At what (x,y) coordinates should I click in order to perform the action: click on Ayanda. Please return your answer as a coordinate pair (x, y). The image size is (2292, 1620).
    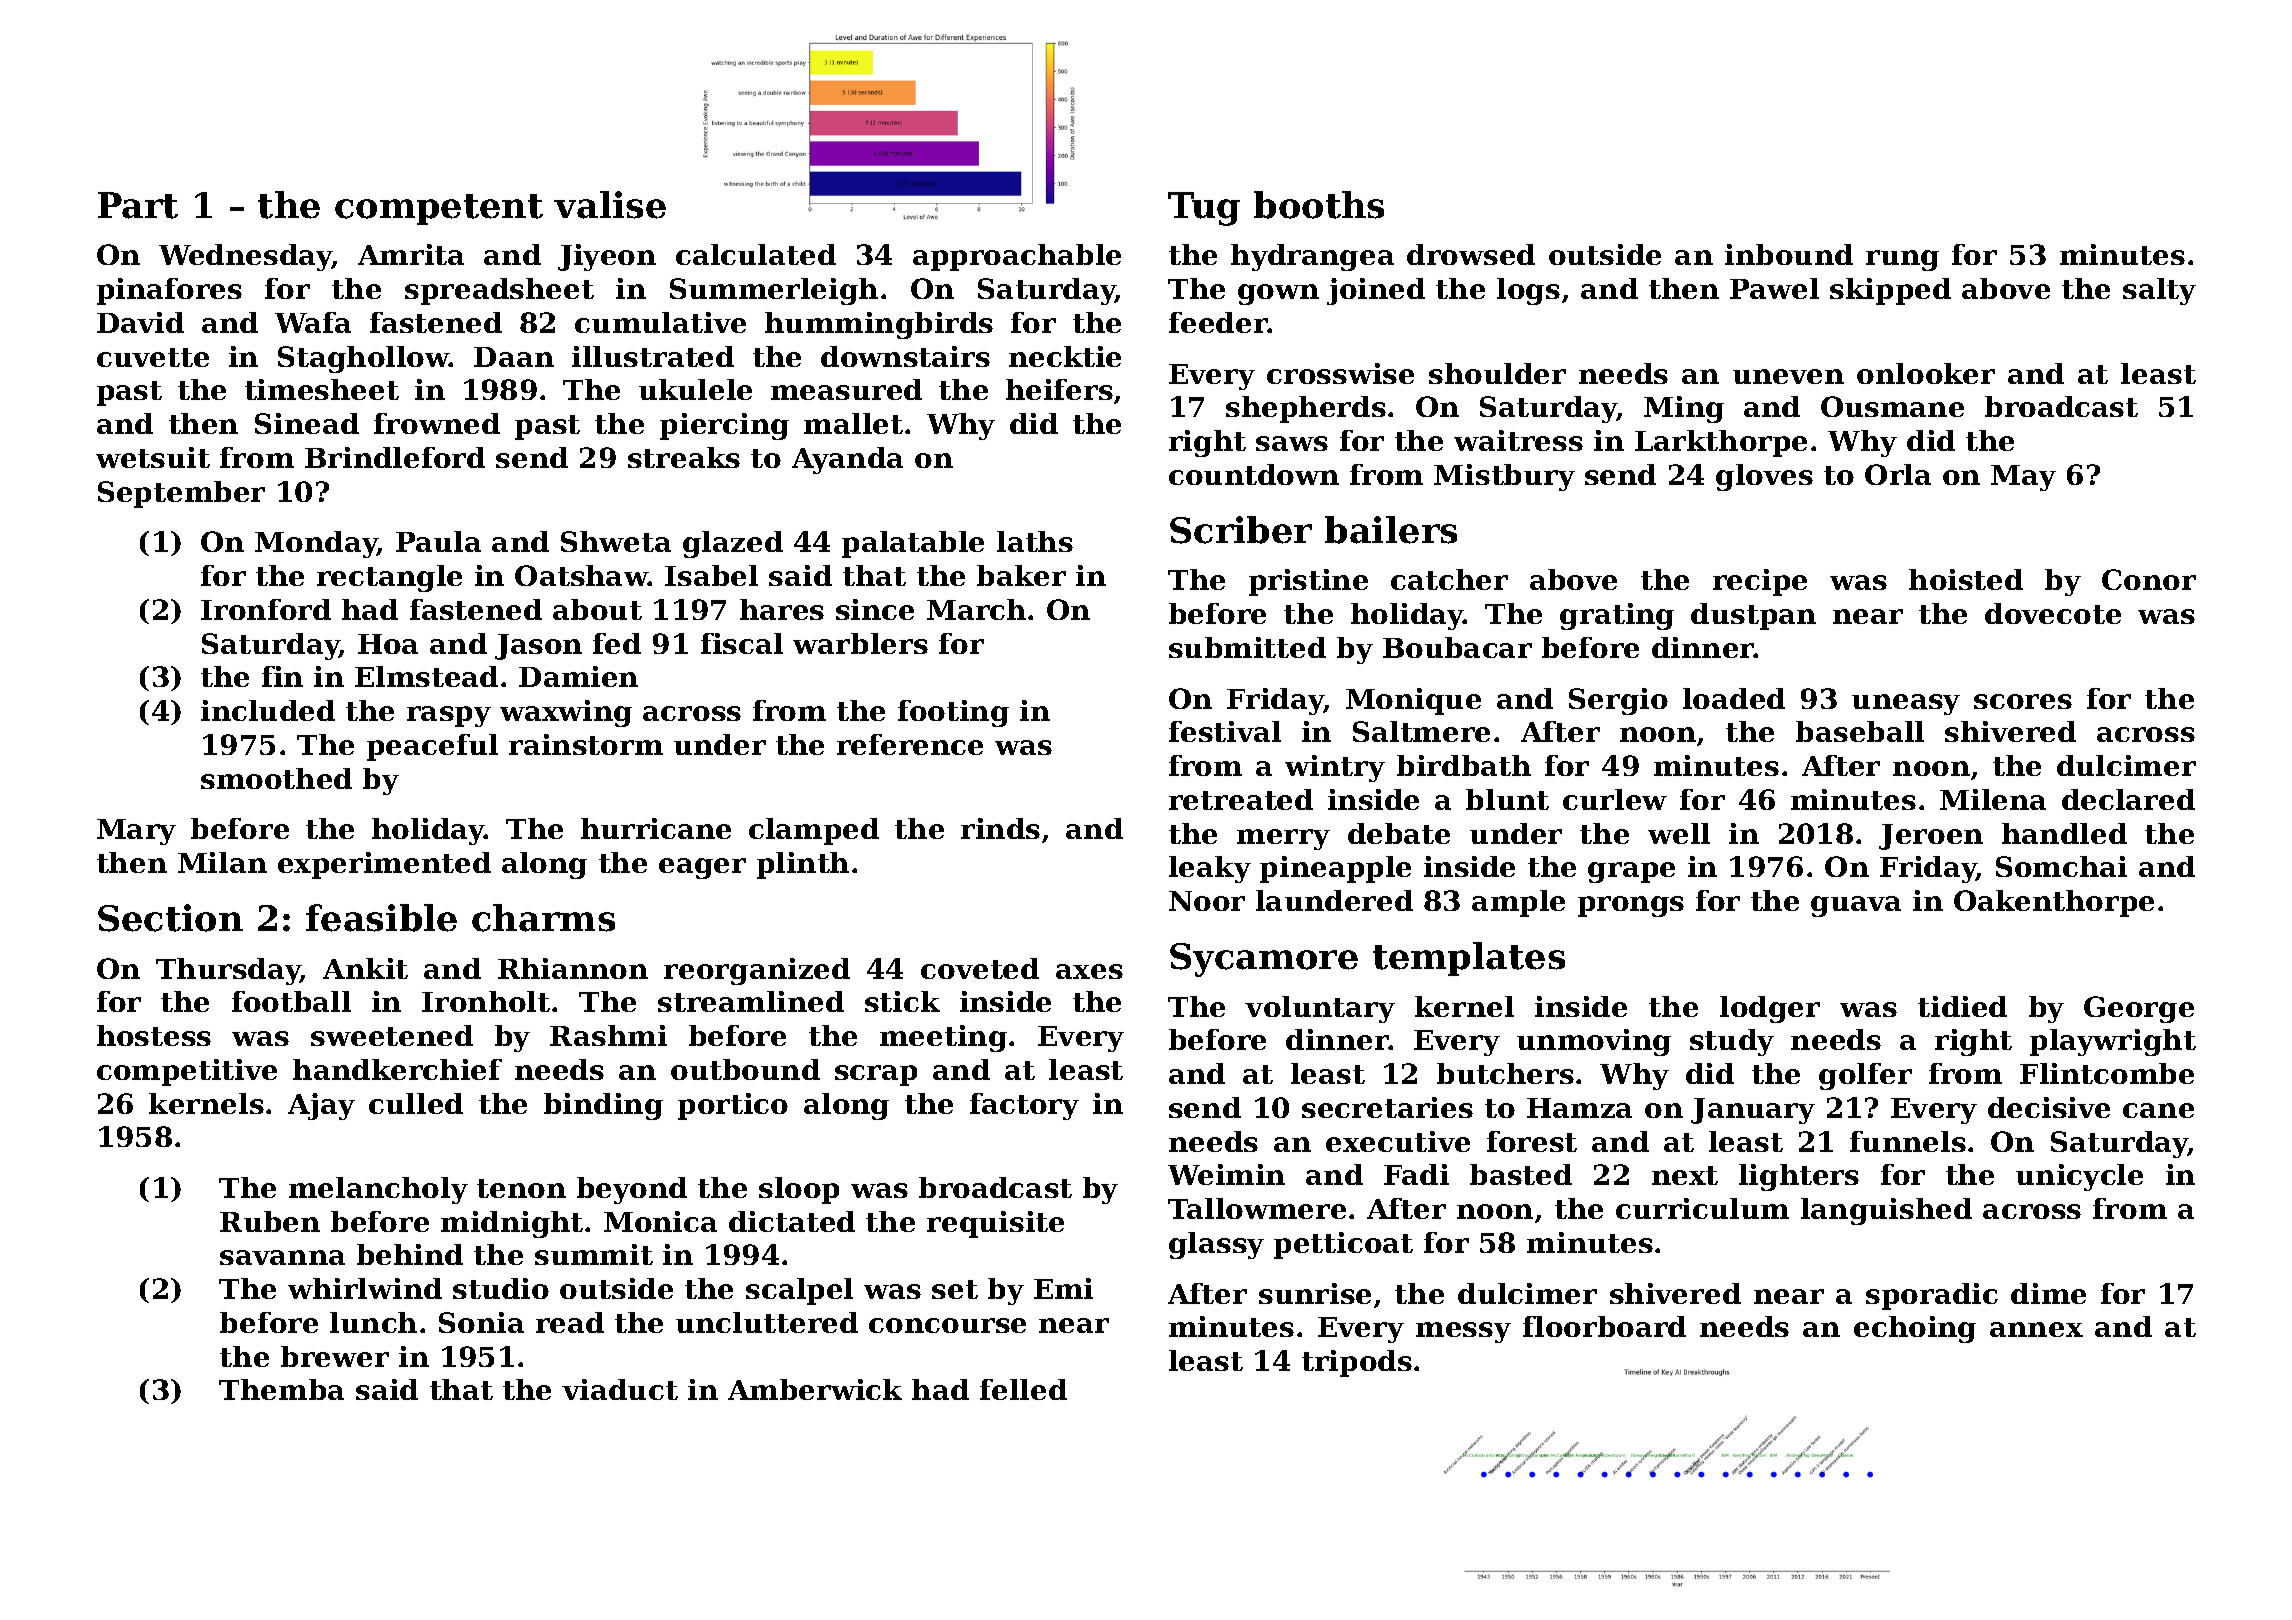
    Looking at the image, I should click on (847, 460).
